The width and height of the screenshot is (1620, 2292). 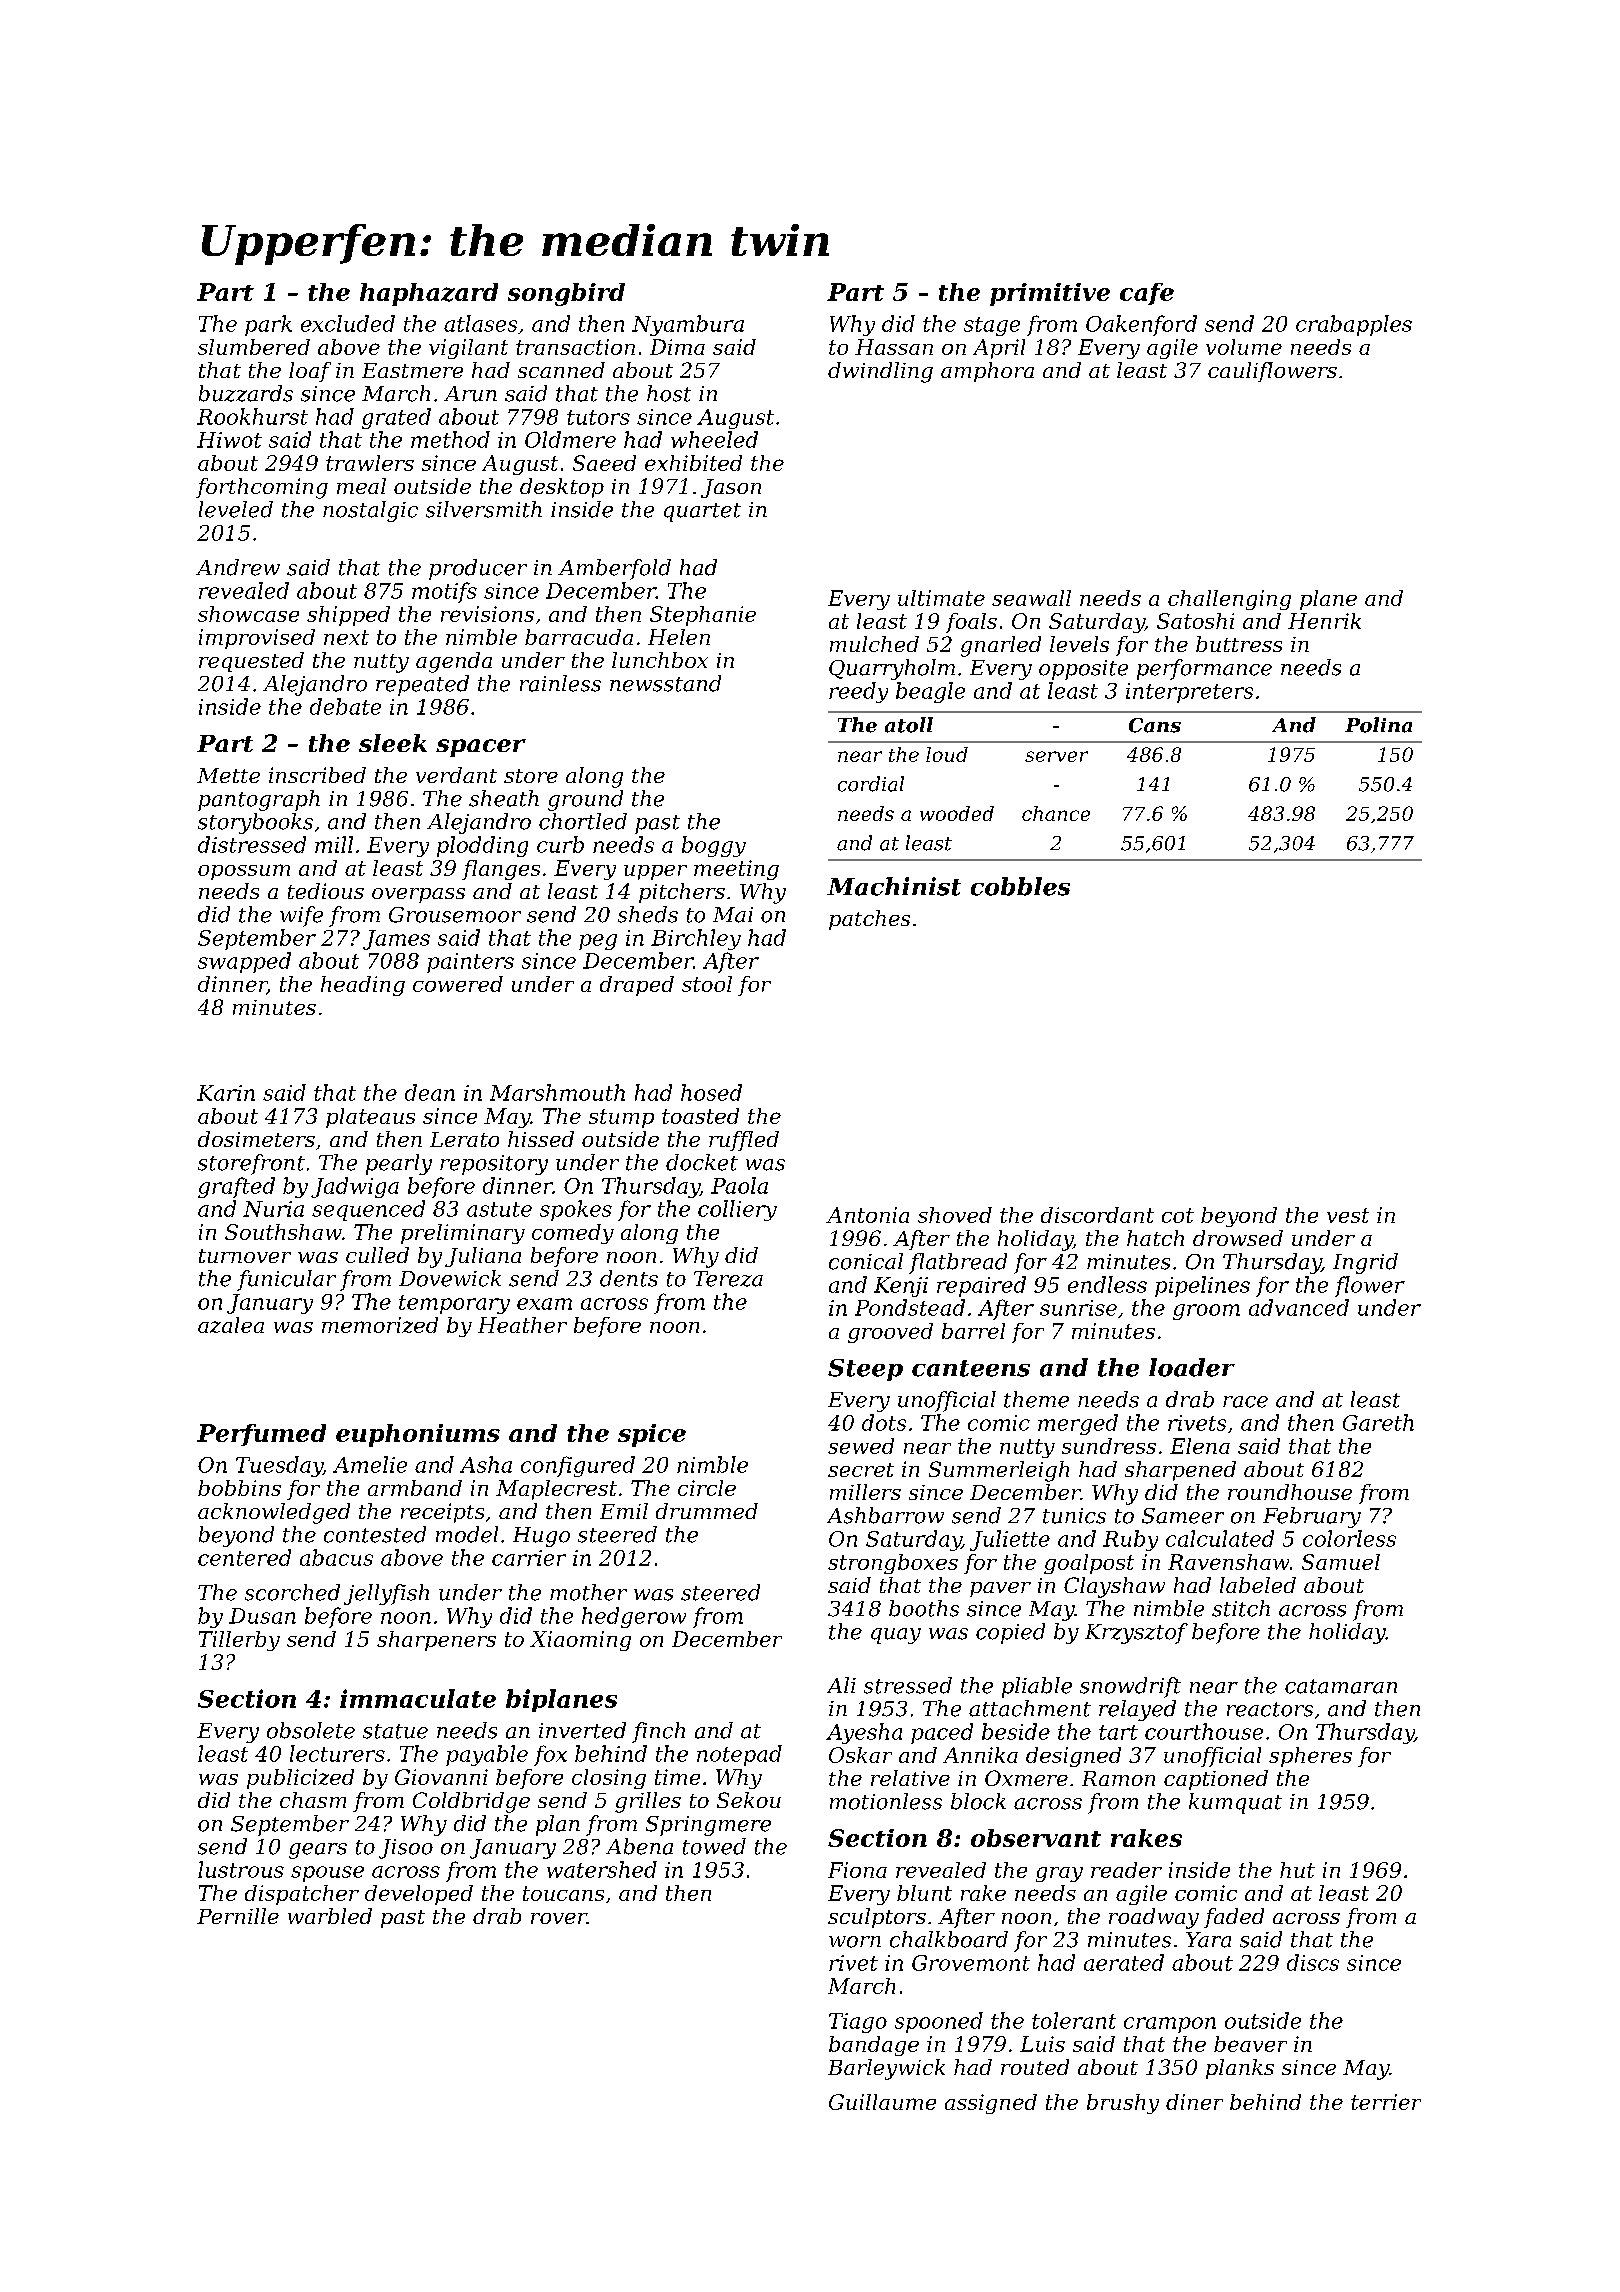 I want to click on jellyfish, so click(x=386, y=1594).
